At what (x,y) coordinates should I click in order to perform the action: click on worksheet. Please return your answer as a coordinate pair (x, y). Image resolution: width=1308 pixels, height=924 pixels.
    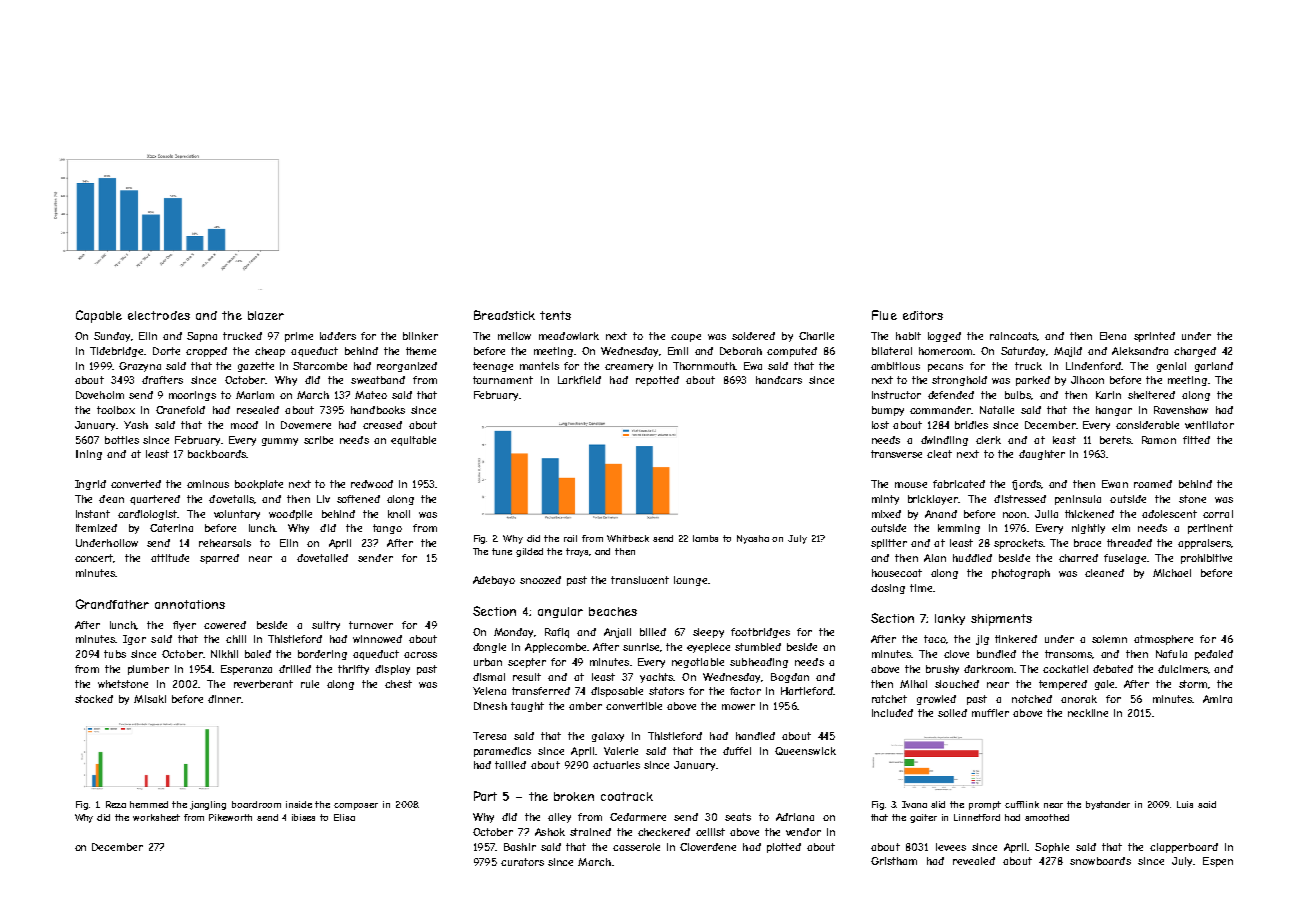
    Looking at the image, I should click on (156, 817).
